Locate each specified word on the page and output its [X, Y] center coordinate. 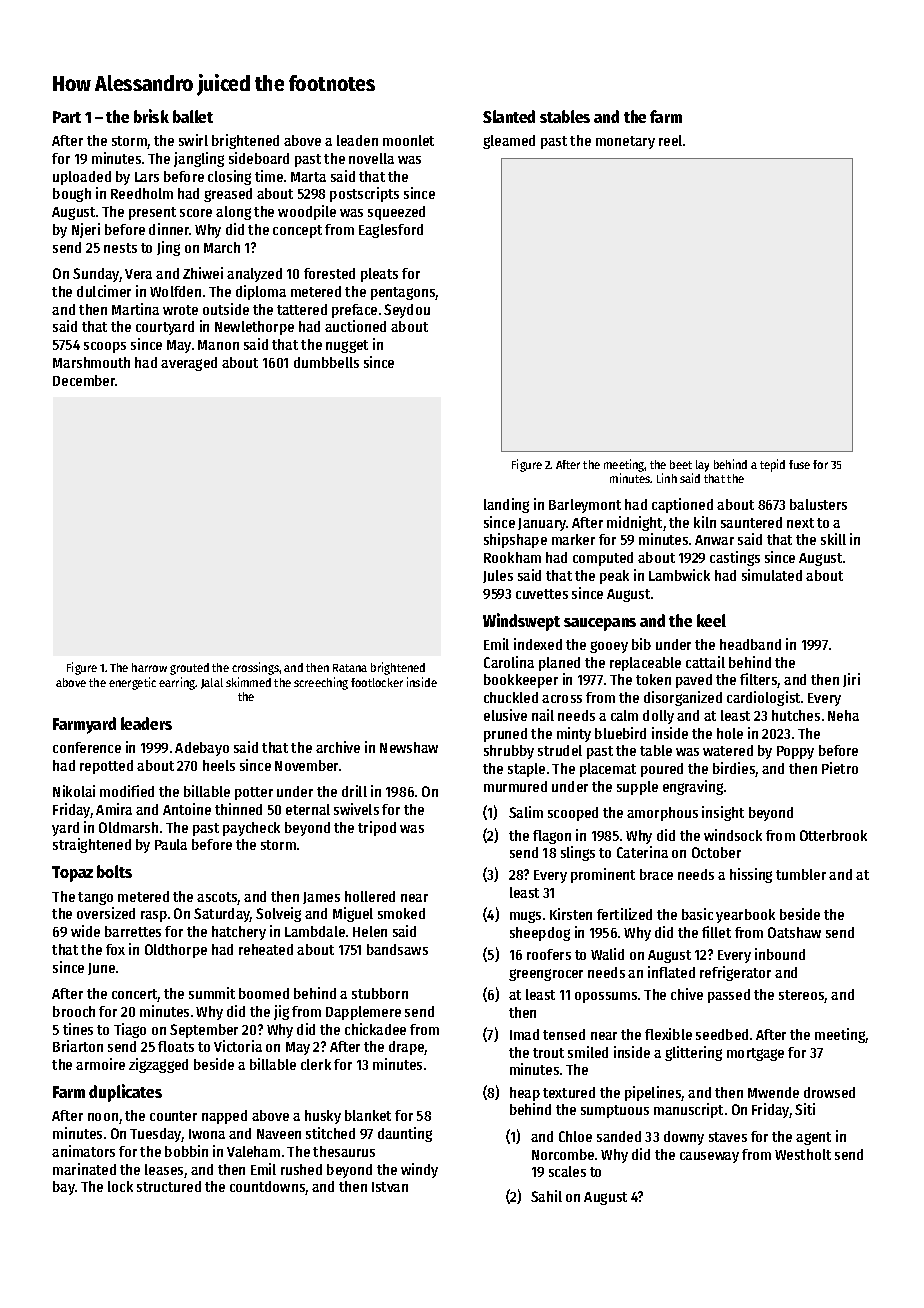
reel [670, 140]
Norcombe [563, 1154]
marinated [84, 1169]
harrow [149, 667]
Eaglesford [391, 231]
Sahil [546, 1196]
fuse [799, 464]
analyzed [254, 275]
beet [681, 464]
